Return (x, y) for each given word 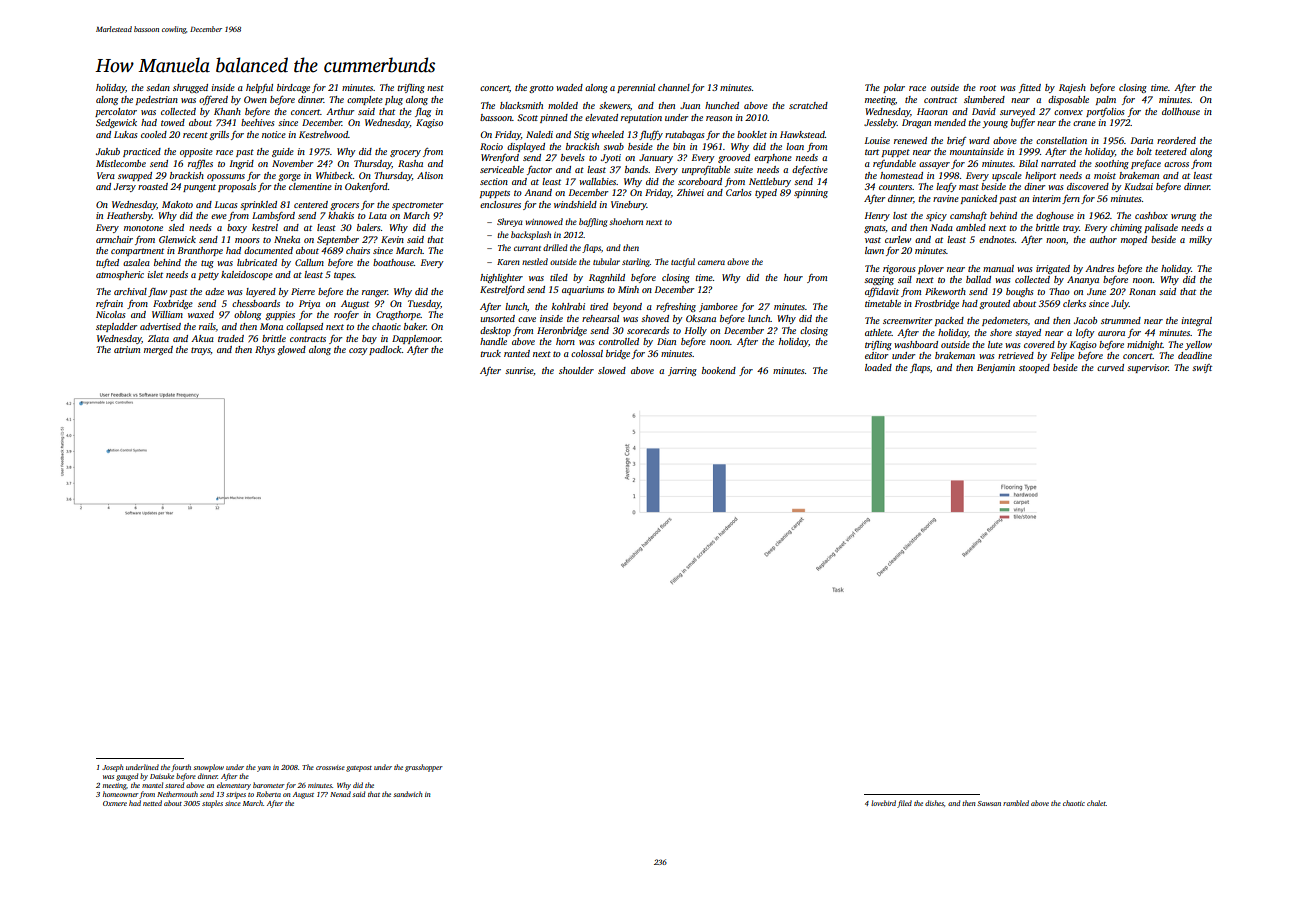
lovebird (883, 803)
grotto (541, 89)
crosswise (330, 767)
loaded (878, 367)
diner (1034, 186)
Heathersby (129, 216)
